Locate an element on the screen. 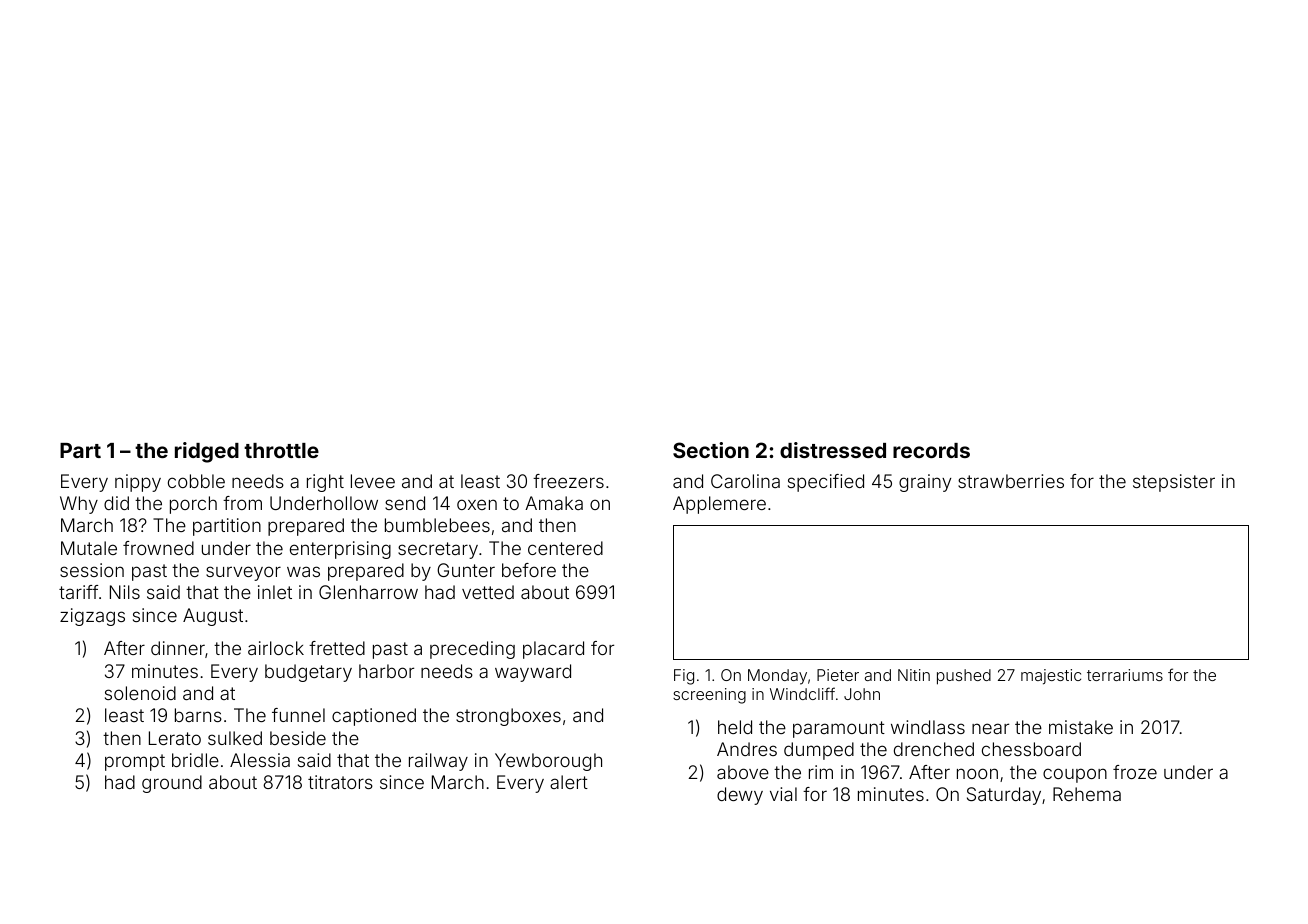 This screenshot has height=924, width=1308. zigzags is located at coordinates (92, 617).
